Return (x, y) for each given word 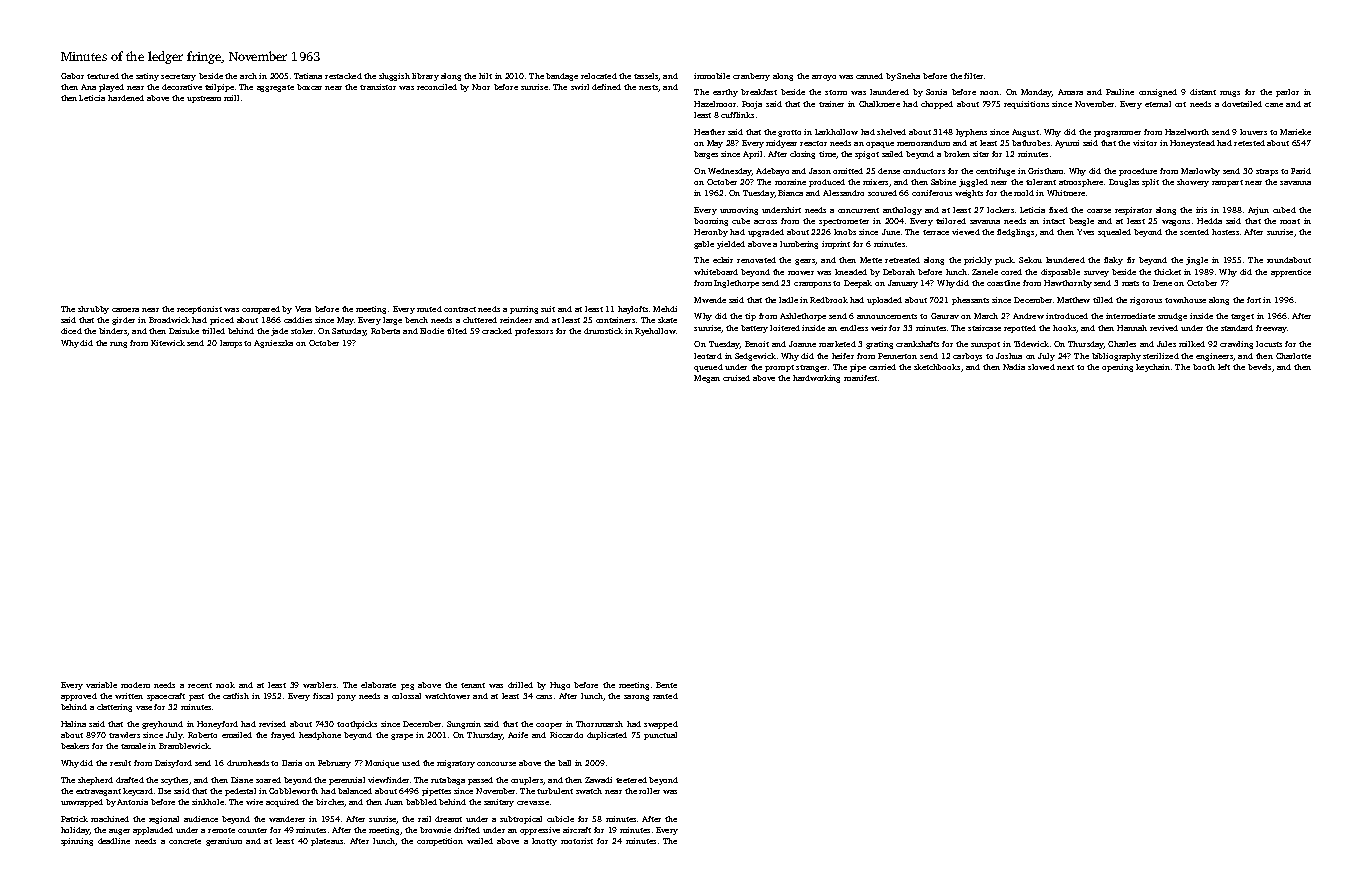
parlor (1287, 93)
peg (407, 687)
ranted (665, 696)
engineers (1214, 357)
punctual (660, 736)
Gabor (72, 76)
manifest (860, 378)
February (334, 764)
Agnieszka (273, 344)
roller (649, 791)
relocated (599, 76)
